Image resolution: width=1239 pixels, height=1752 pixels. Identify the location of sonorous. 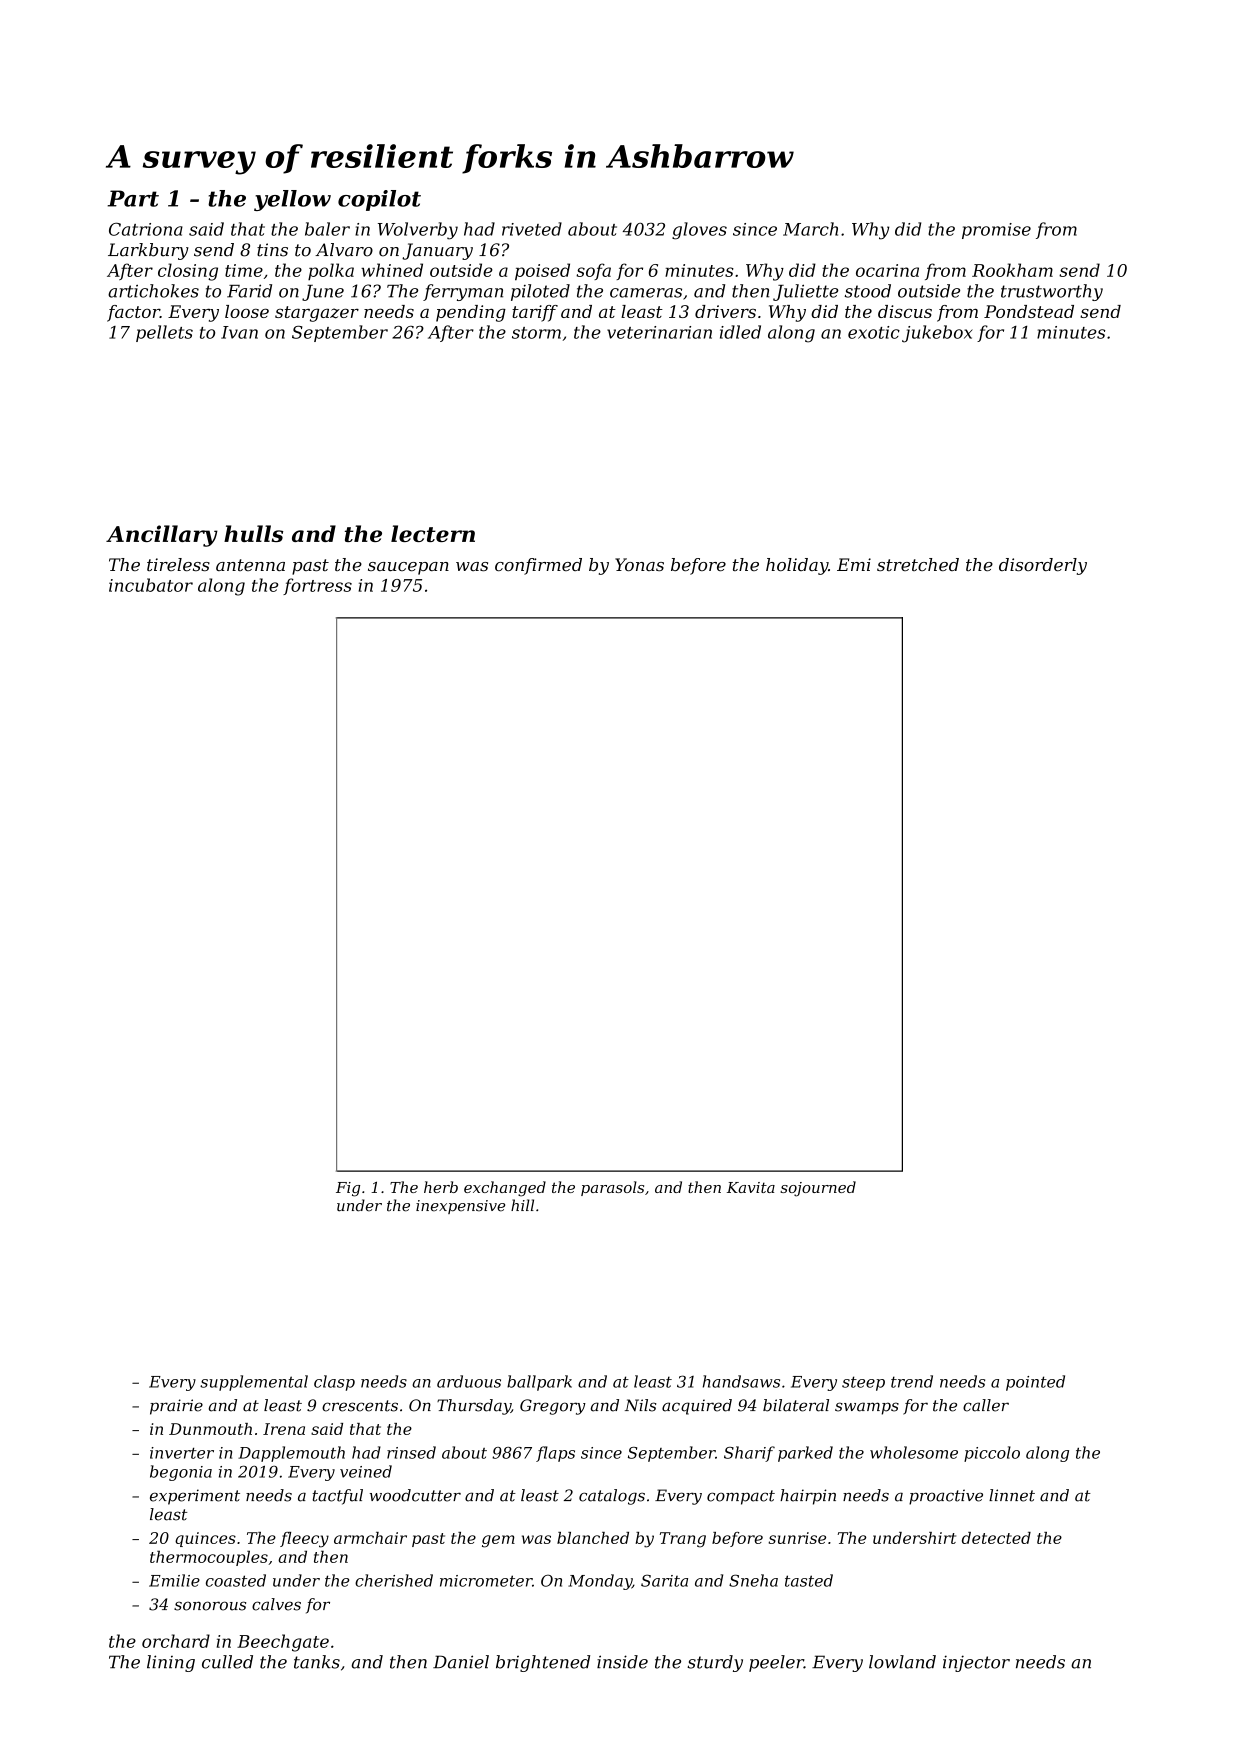
(210, 1606).
